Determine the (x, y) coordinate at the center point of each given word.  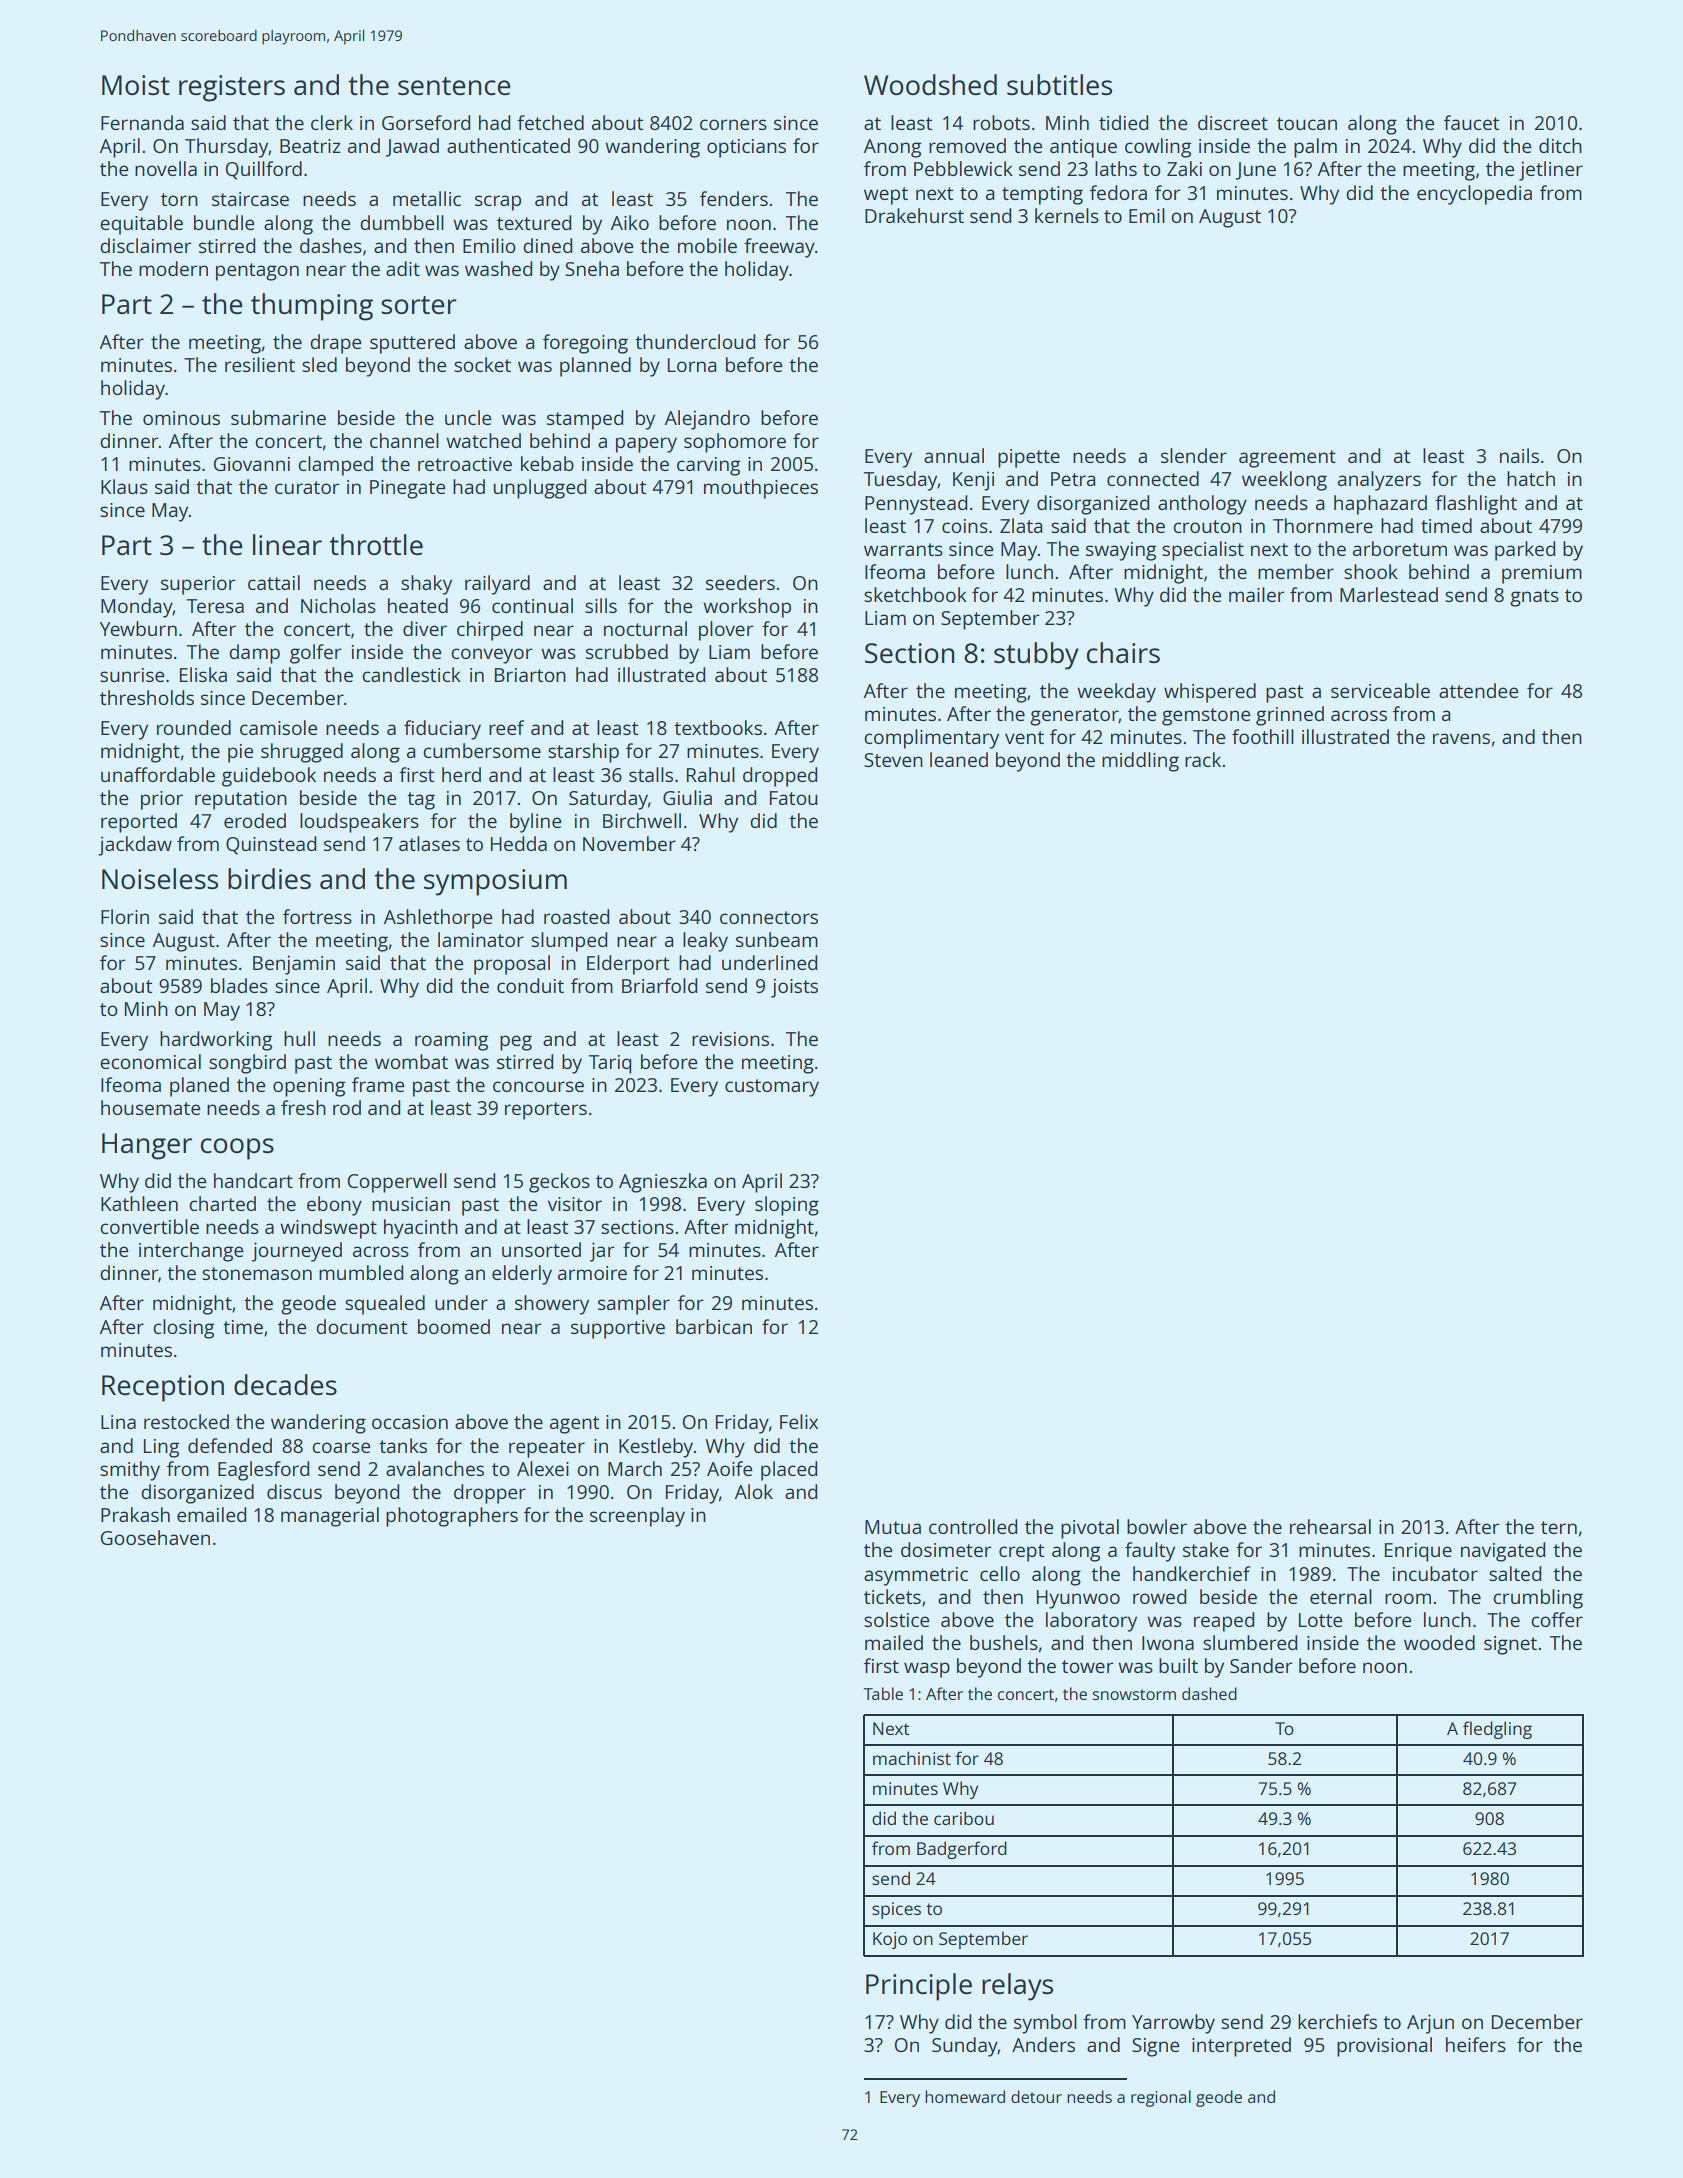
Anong (892, 148)
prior (162, 800)
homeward (965, 2096)
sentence (454, 86)
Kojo (890, 1940)
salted (1515, 1573)
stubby (1036, 656)
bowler (1157, 1526)
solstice (896, 1619)
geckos (559, 1183)
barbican (714, 1326)
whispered (1210, 693)
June (1256, 171)
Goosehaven (155, 1537)
